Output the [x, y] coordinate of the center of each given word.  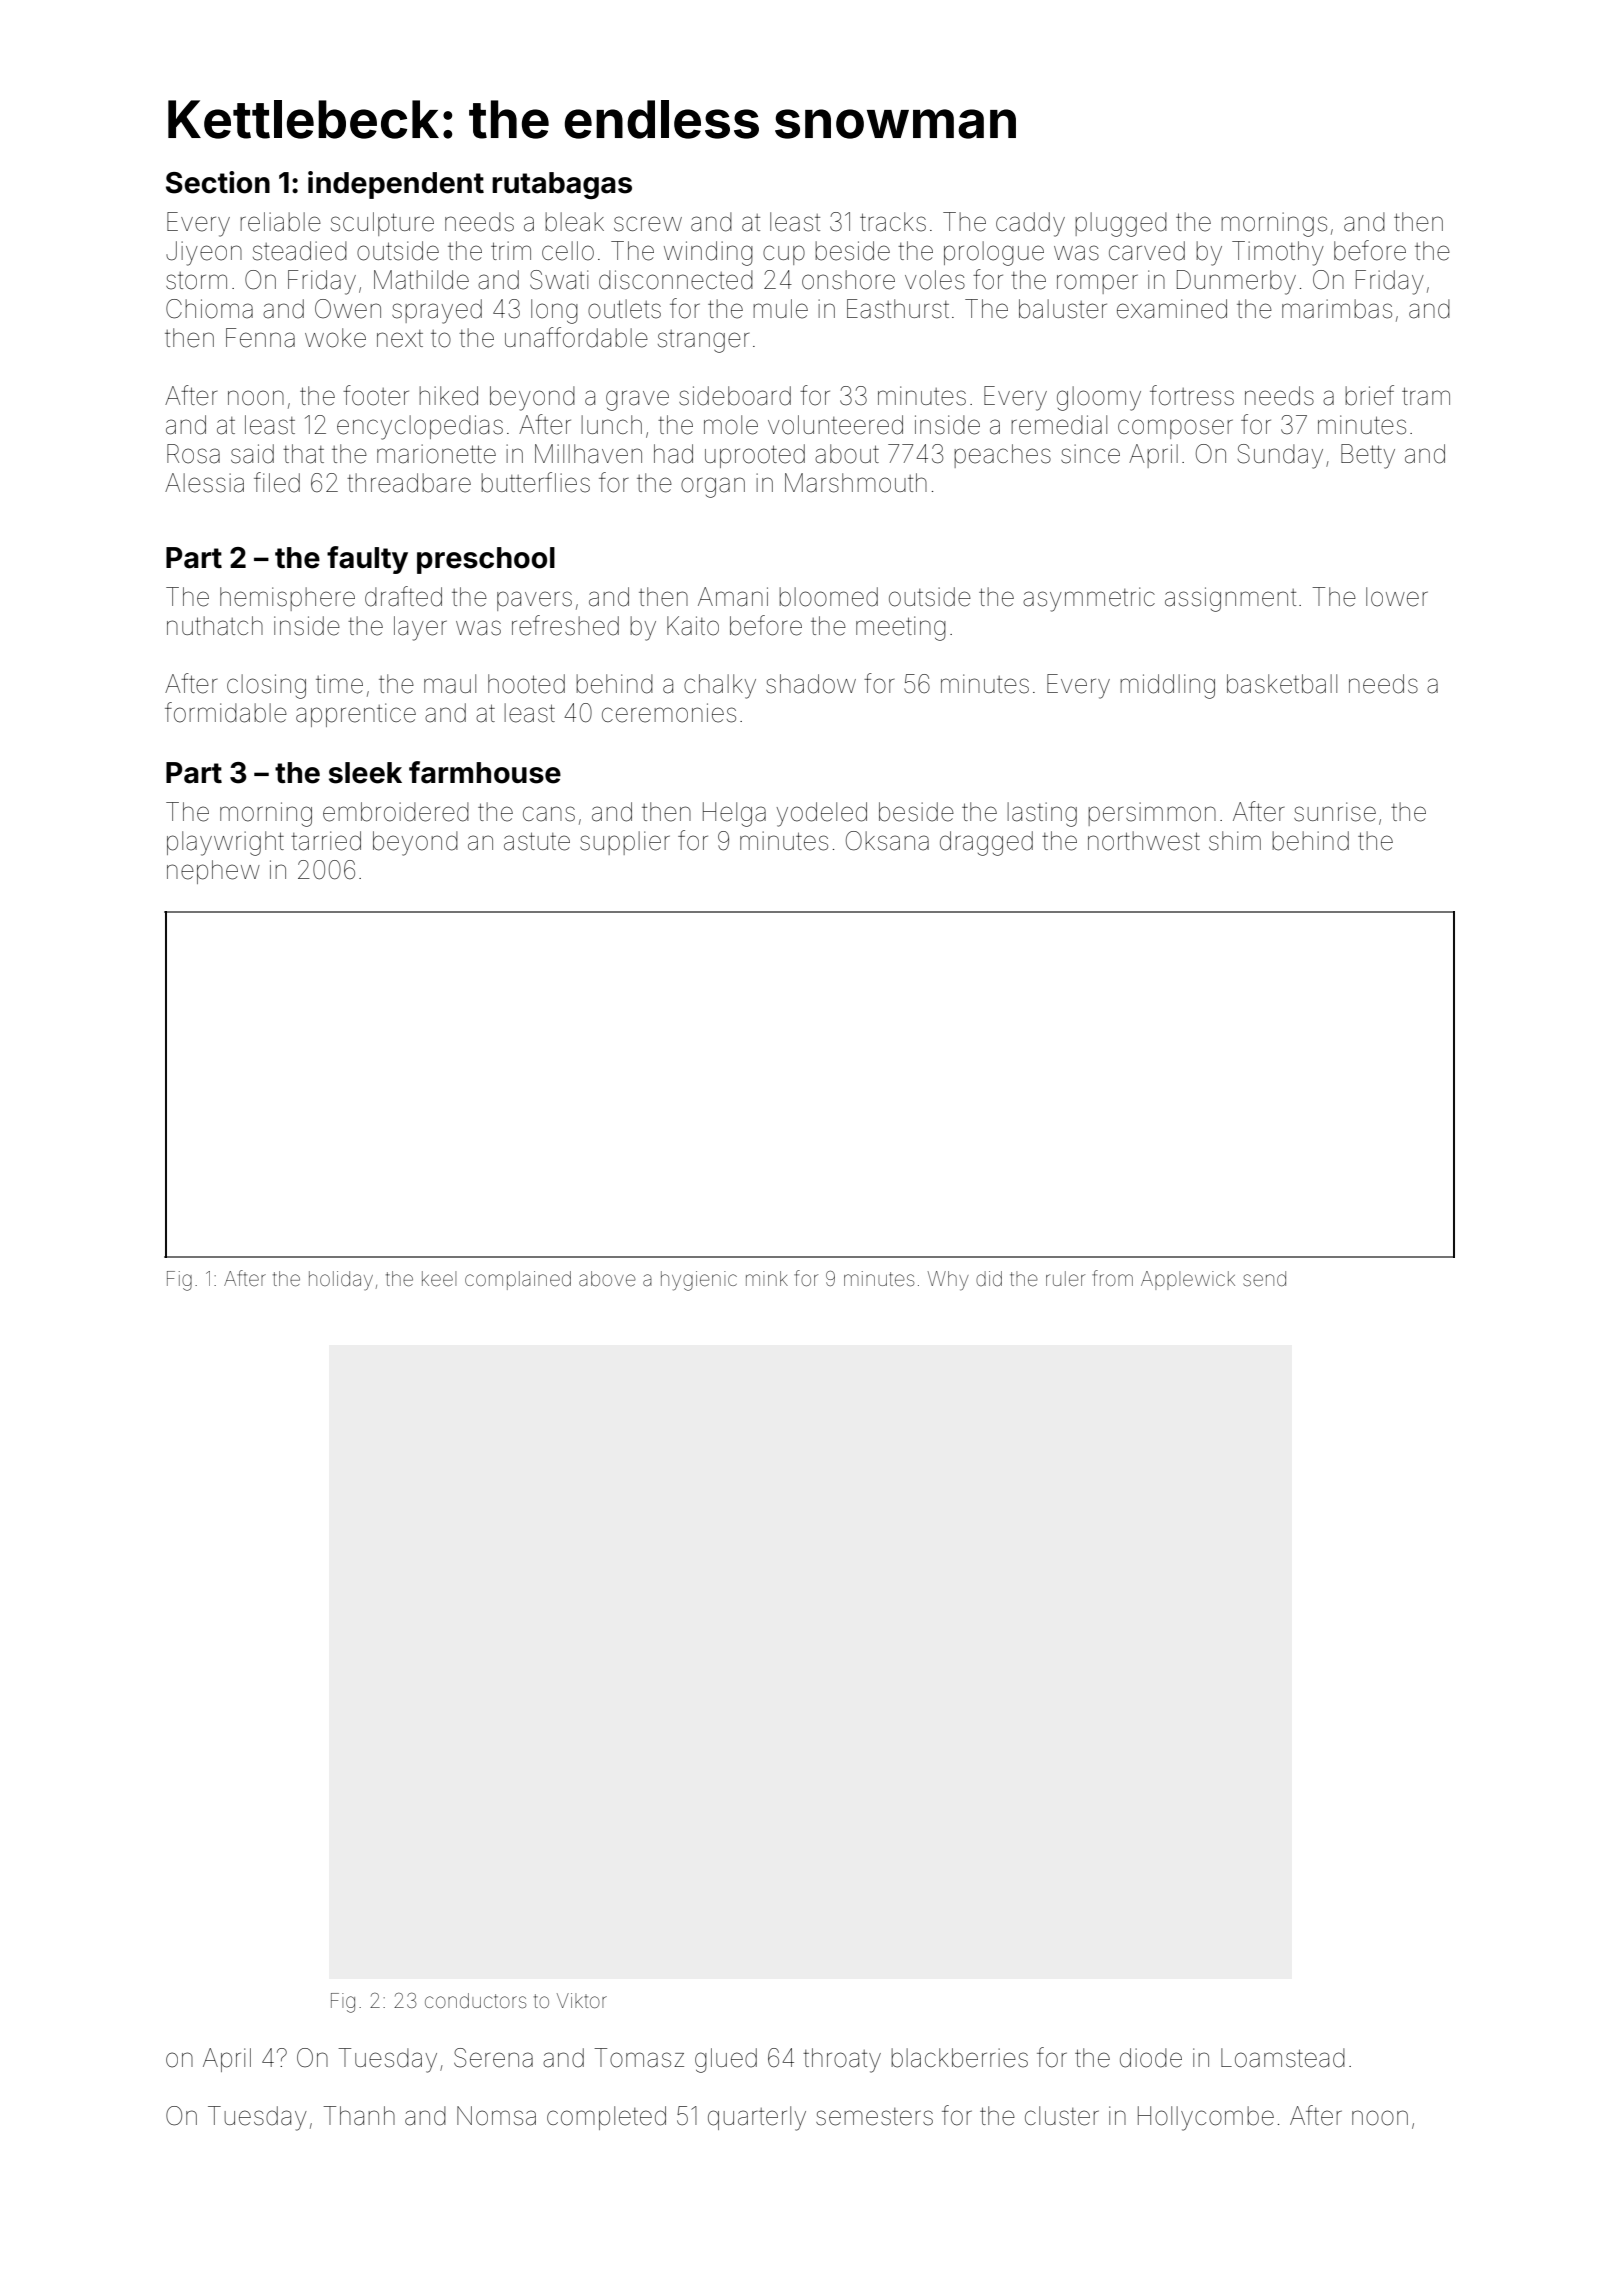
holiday [341, 1280]
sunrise [1335, 812]
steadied [300, 251]
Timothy [1278, 253]
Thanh [359, 2116]
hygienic [699, 1281]
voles [935, 280]
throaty [842, 2060]
